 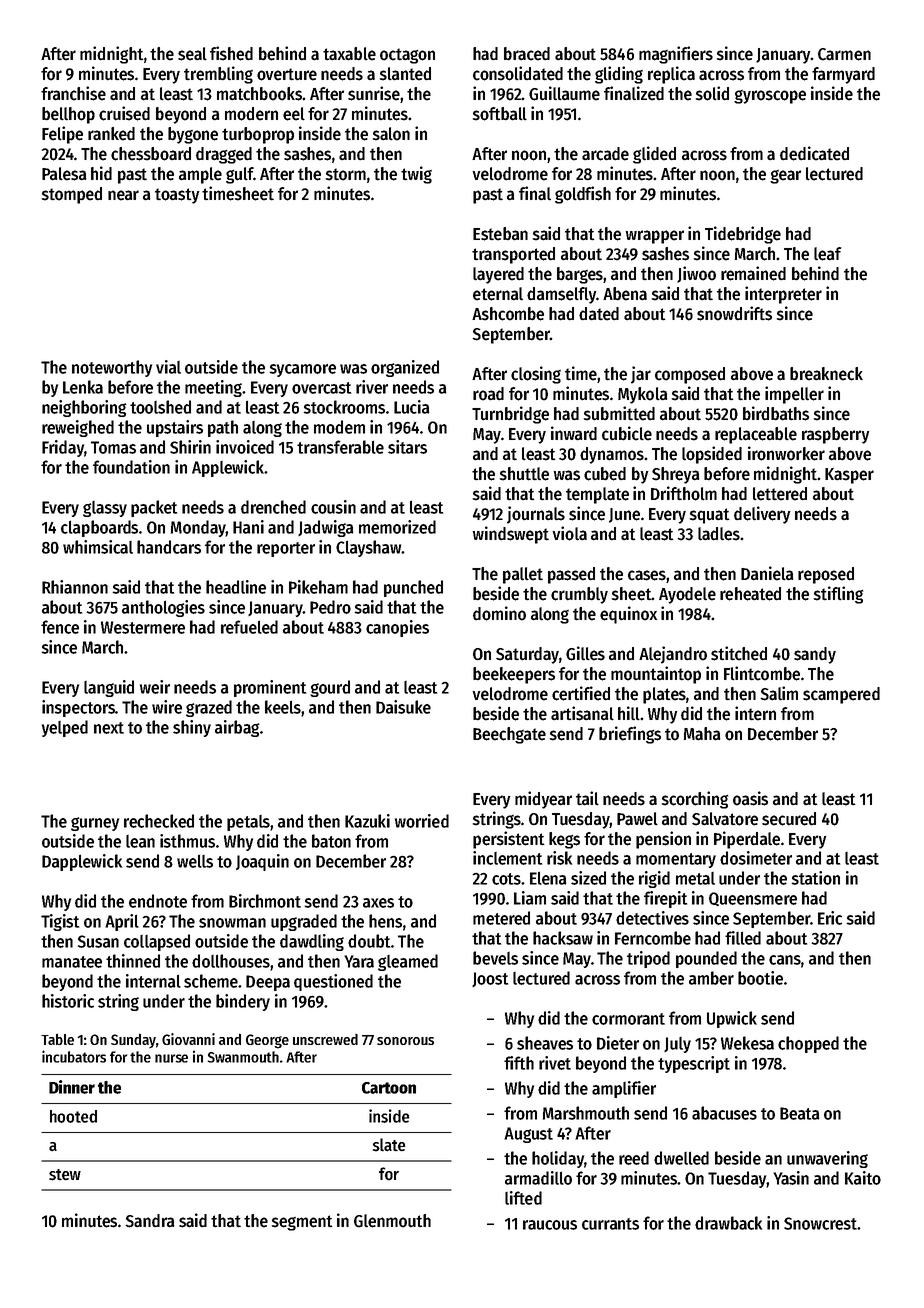 What do you see at coordinates (407, 56) in the screenshot?
I see `octagon` at bounding box center [407, 56].
